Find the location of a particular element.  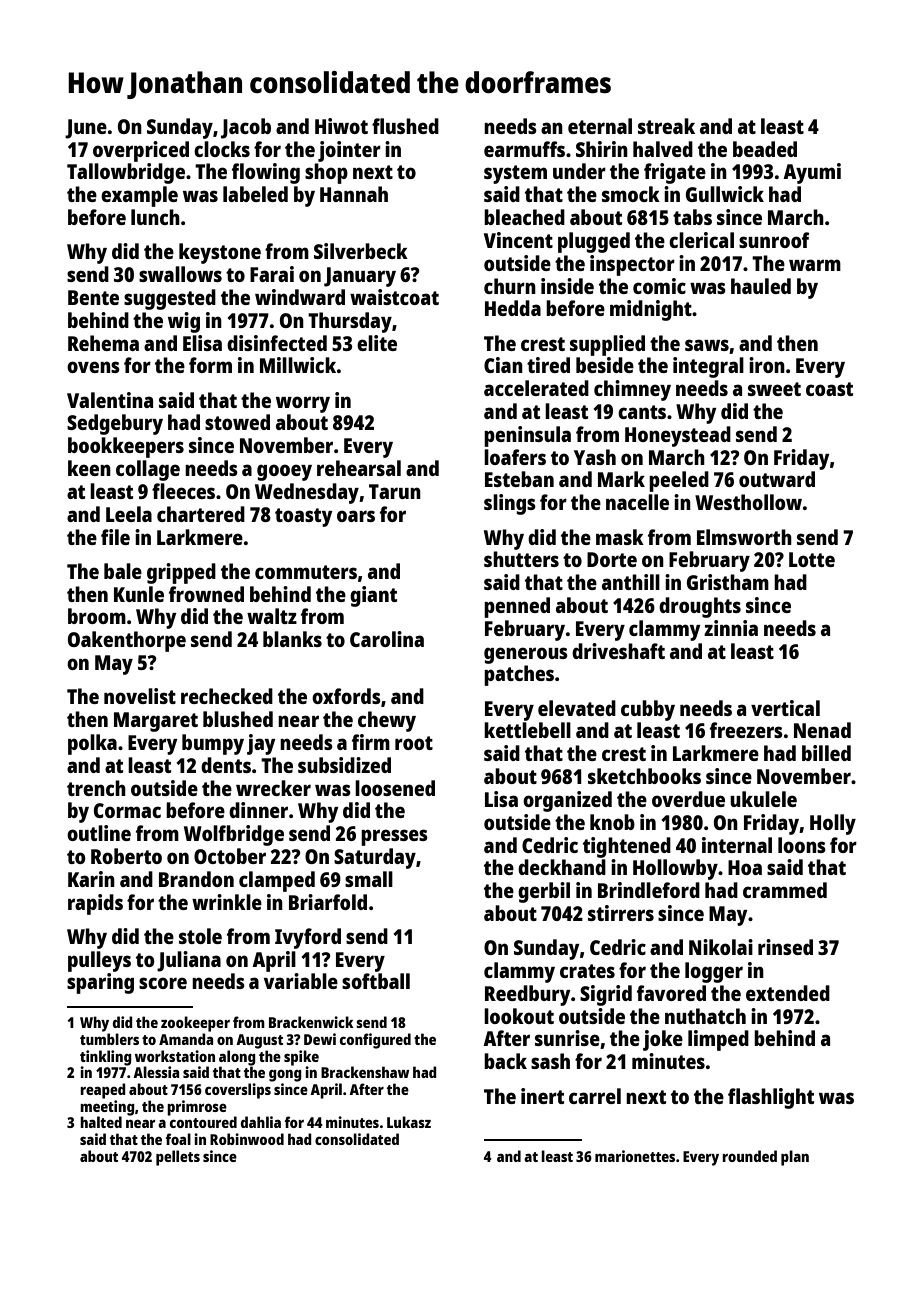

sunroof is located at coordinates (774, 240).
